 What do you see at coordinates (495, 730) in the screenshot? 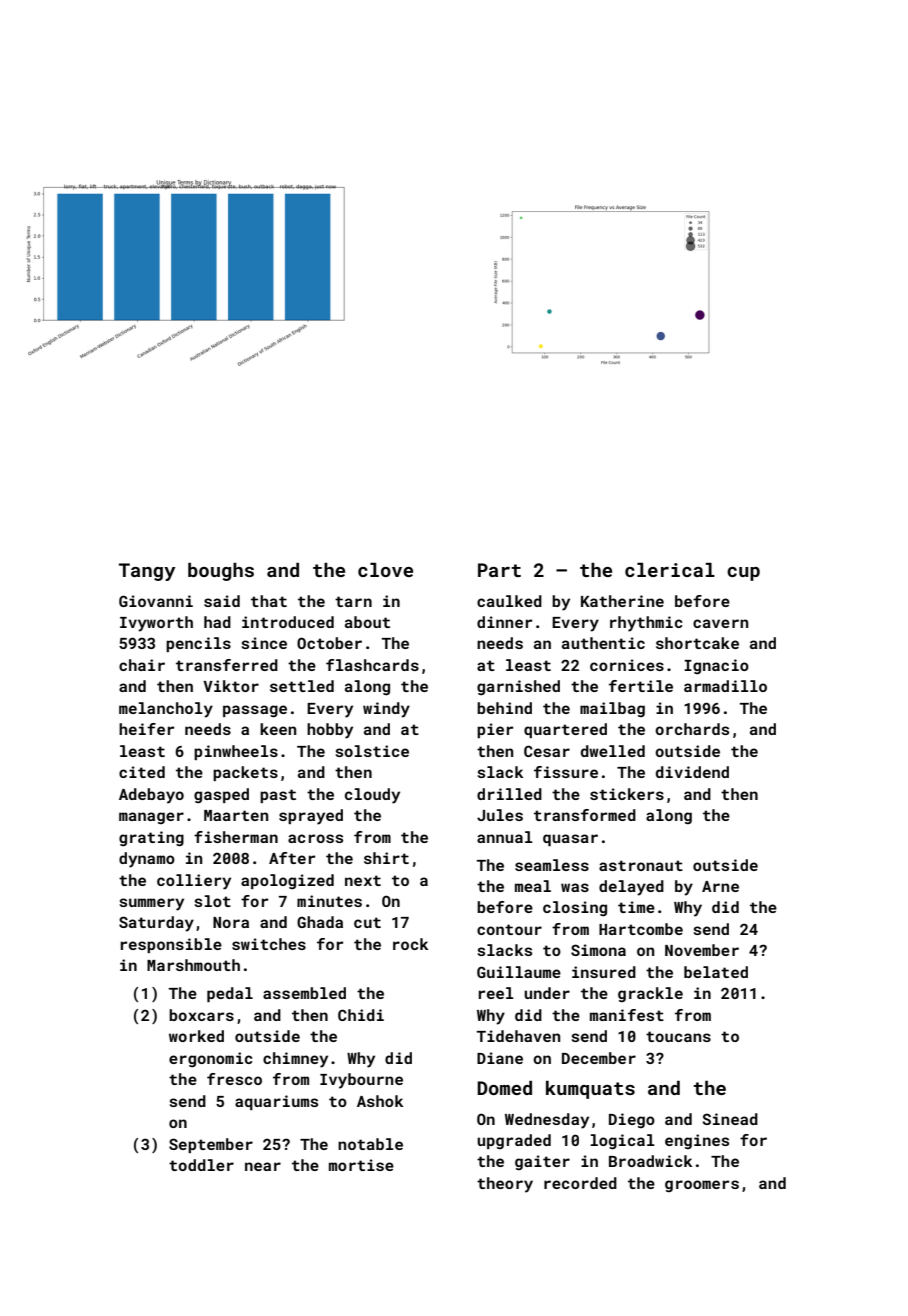
I see `pier` at bounding box center [495, 730].
